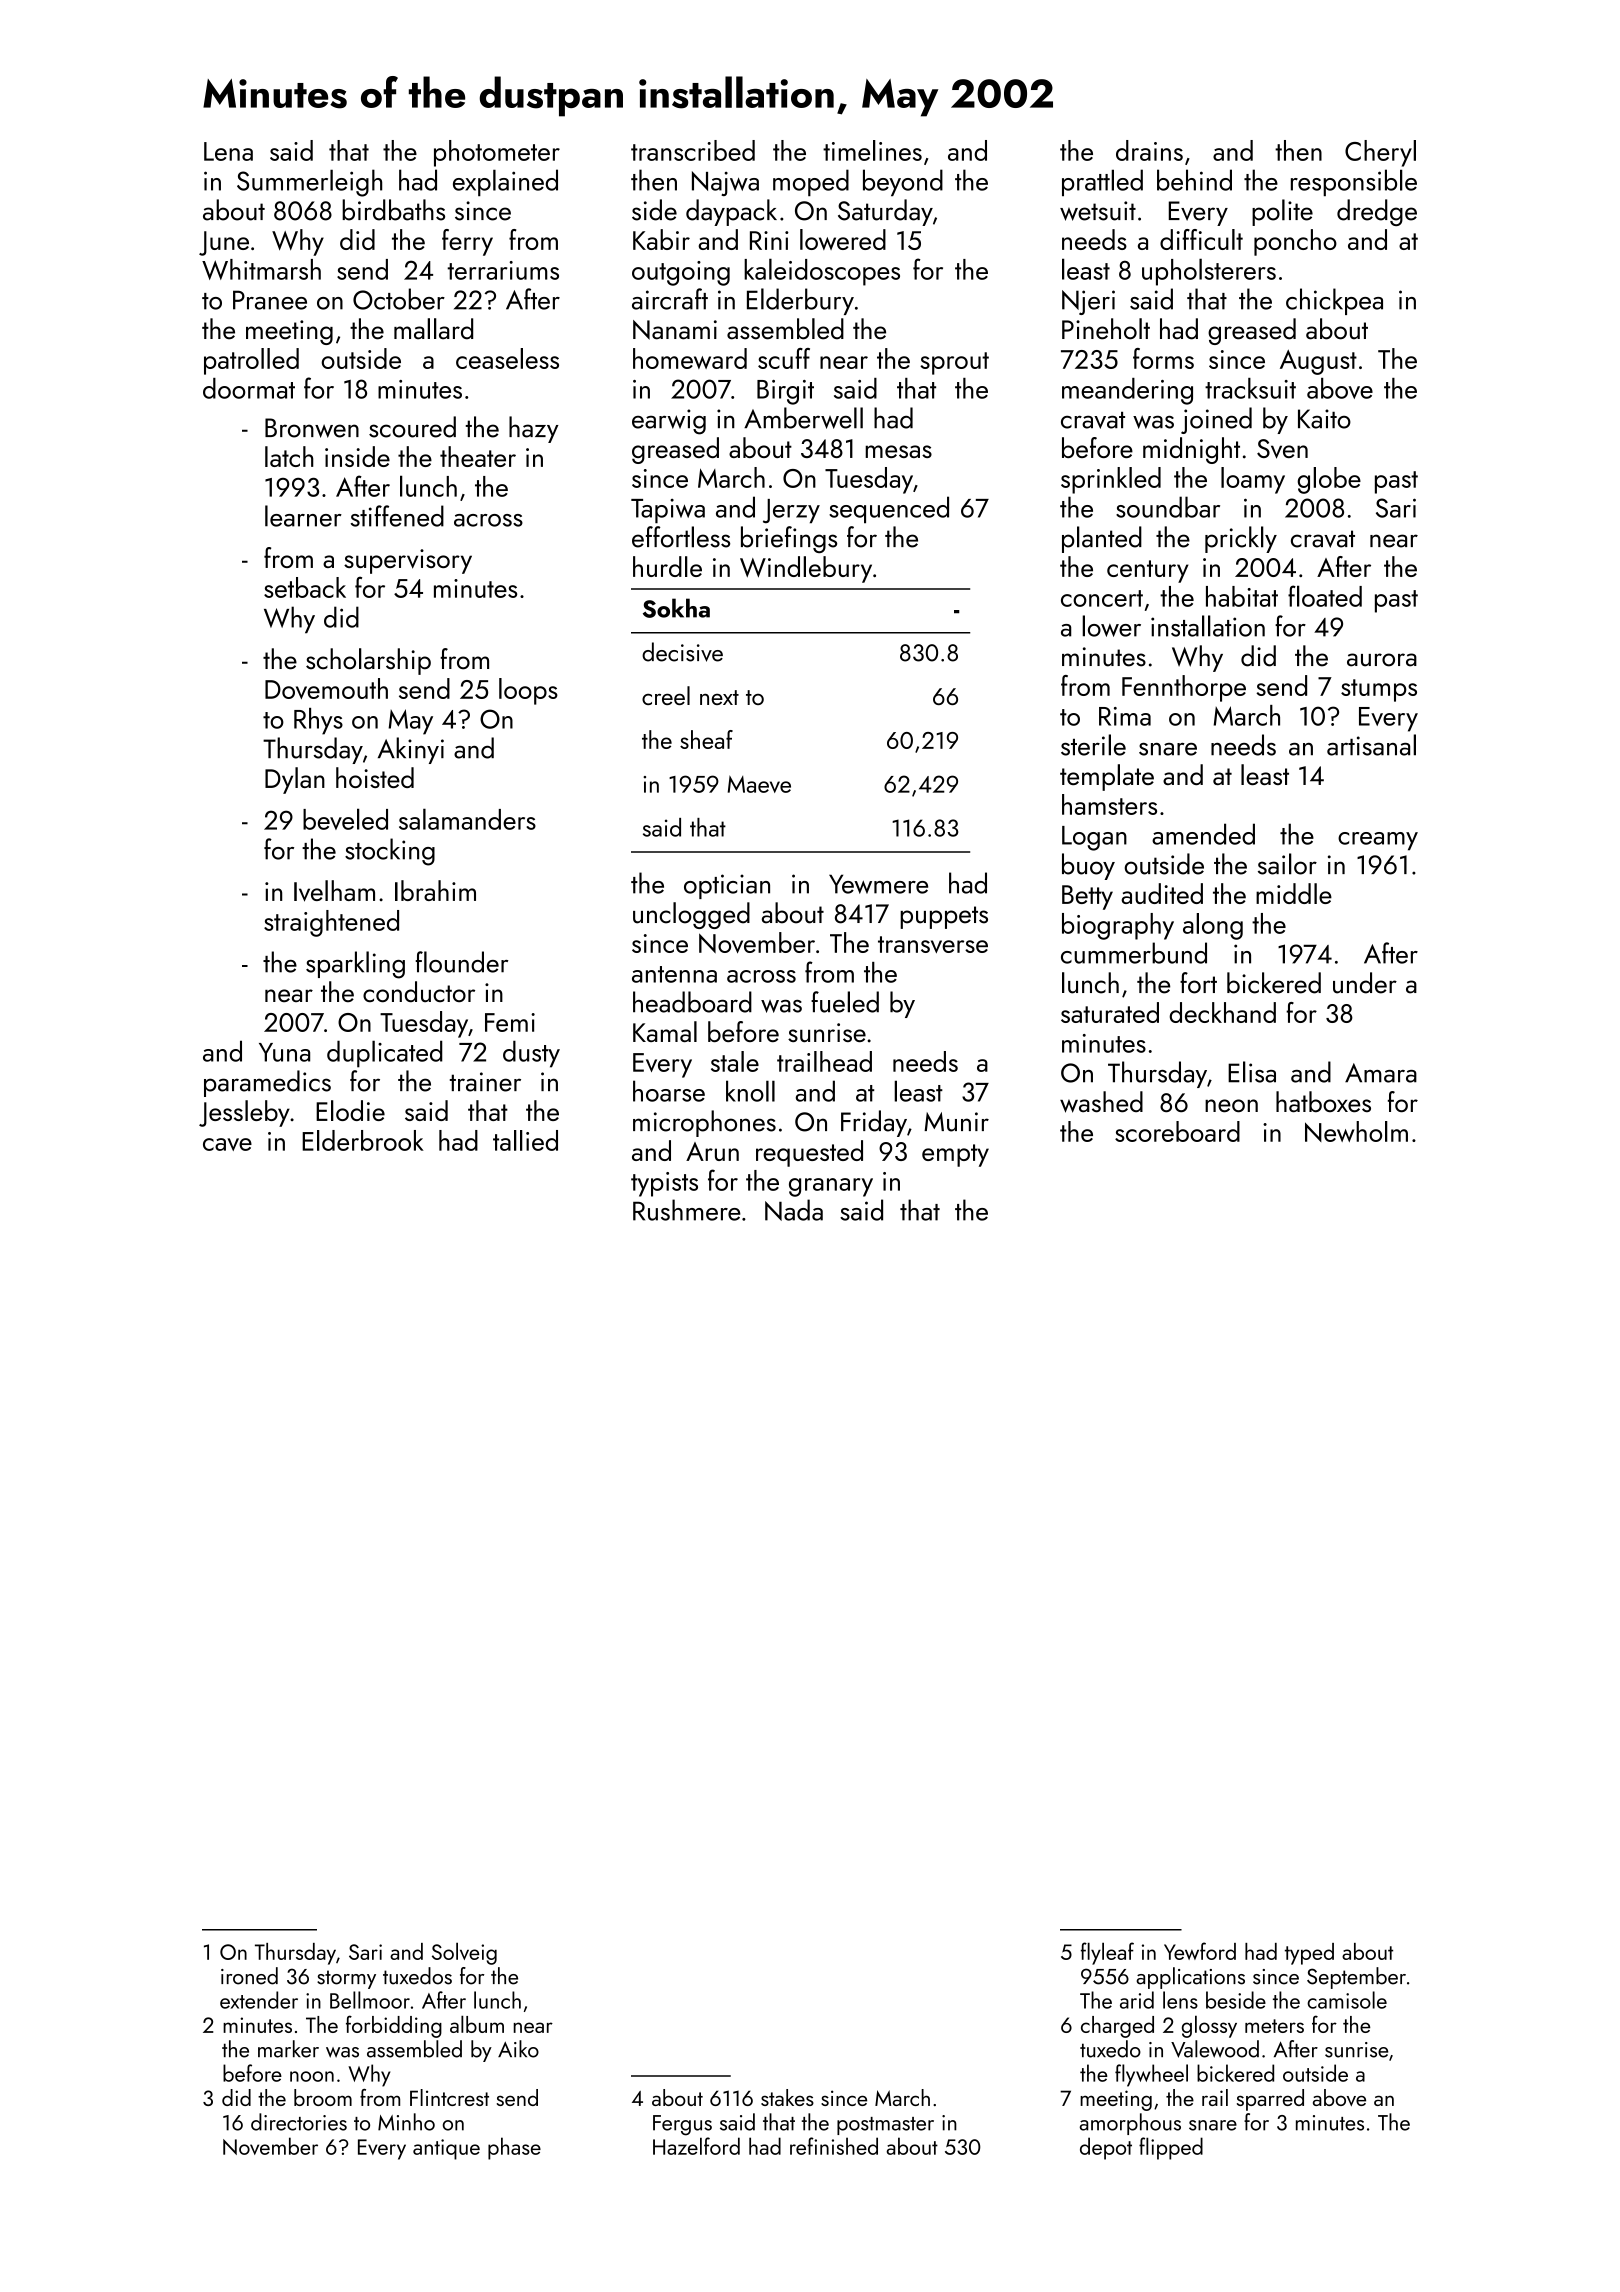 This page has width=1620, height=2292. What do you see at coordinates (528, 691) in the page?
I see `loops` at bounding box center [528, 691].
